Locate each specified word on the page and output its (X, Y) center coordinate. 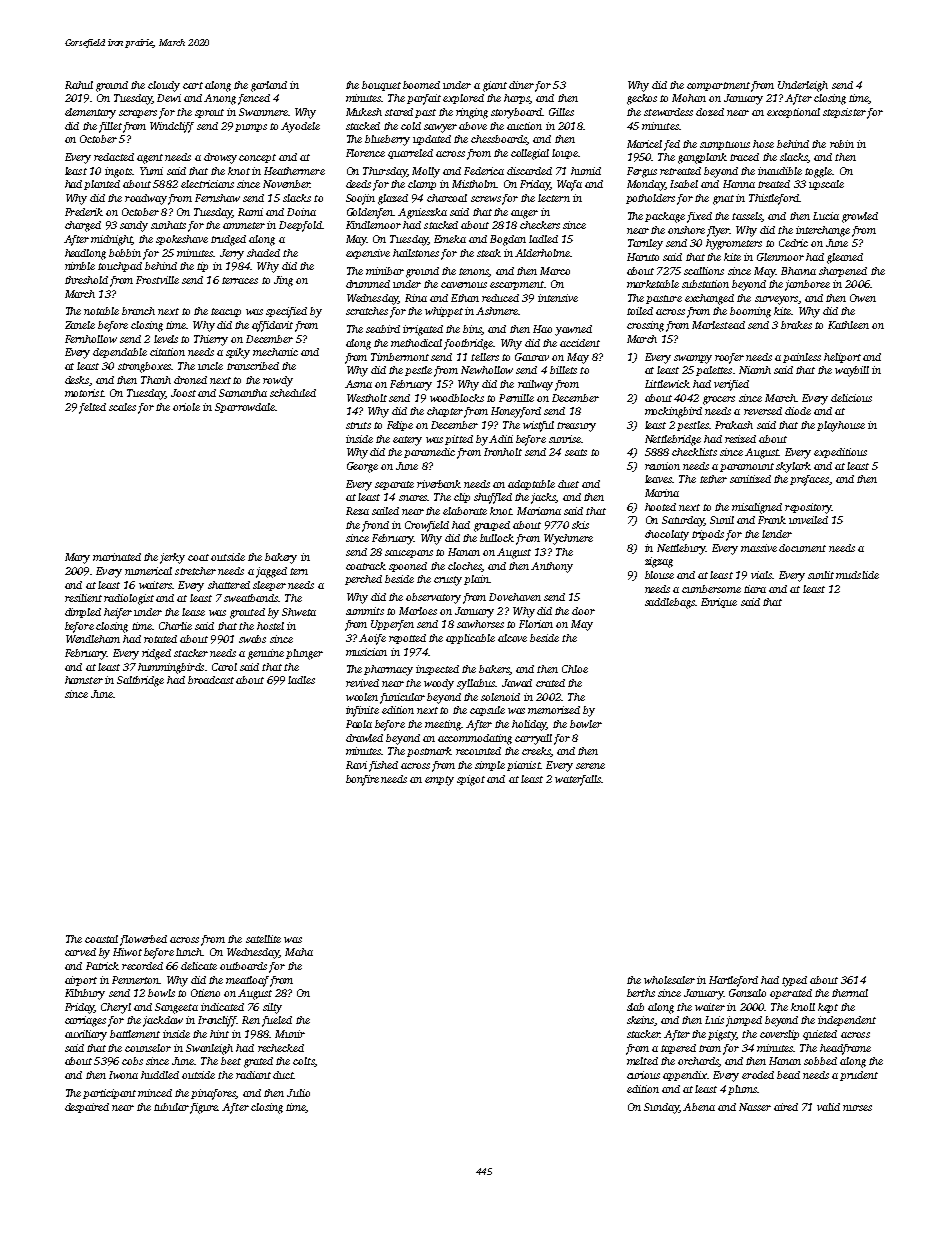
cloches (464, 566)
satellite (263, 939)
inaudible (780, 171)
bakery (281, 558)
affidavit (272, 326)
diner (521, 85)
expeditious (840, 453)
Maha (299, 952)
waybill (852, 371)
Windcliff (172, 127)
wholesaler (669, 980)
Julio (298, 1093)
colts (303, 1061)
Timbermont (400, 357)
